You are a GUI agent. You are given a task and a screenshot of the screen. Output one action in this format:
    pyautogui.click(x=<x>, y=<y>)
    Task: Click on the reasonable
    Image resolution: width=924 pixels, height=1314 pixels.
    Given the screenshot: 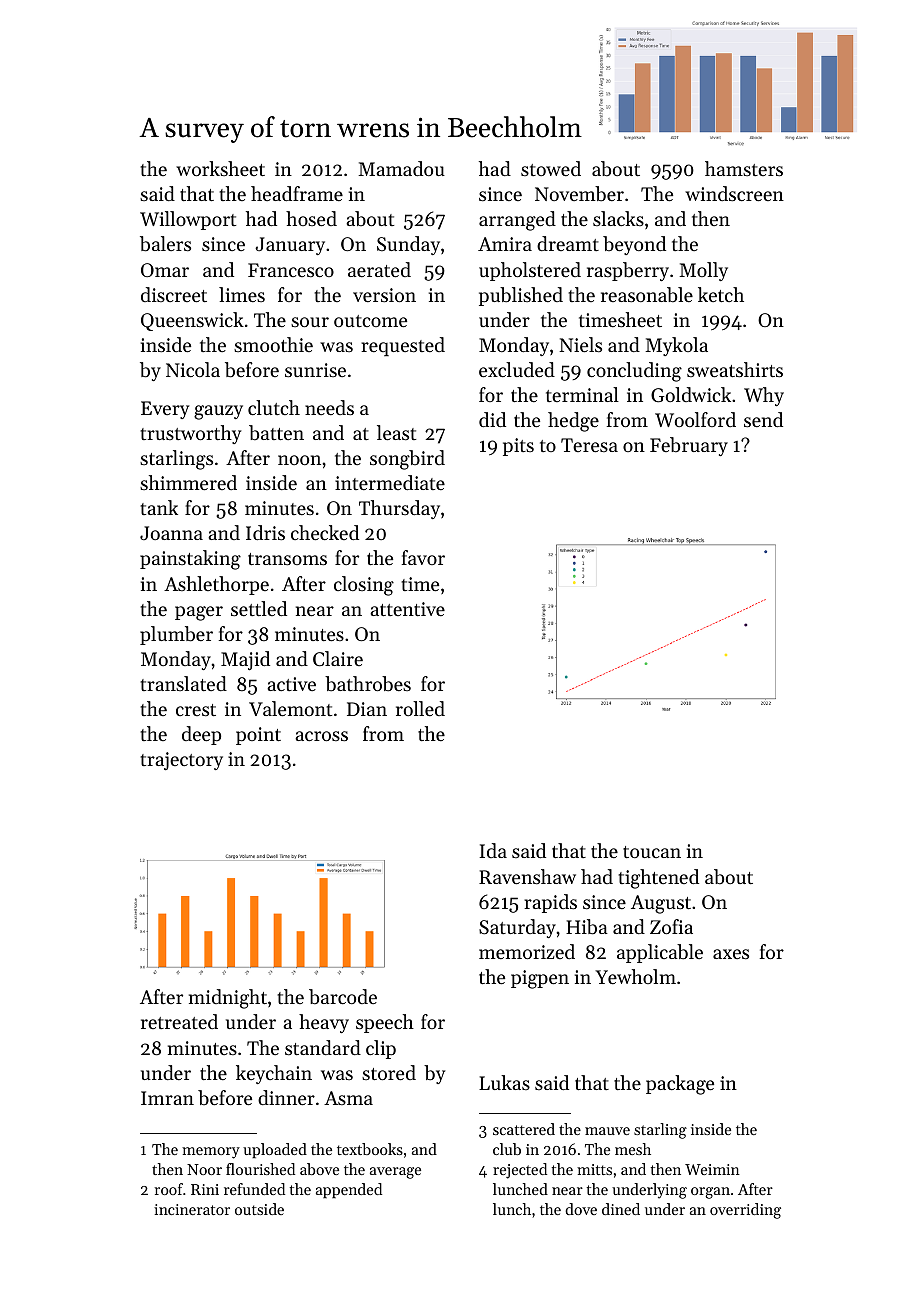 What is the action you would take?
    pyautogui.click(x=647, y=295)
